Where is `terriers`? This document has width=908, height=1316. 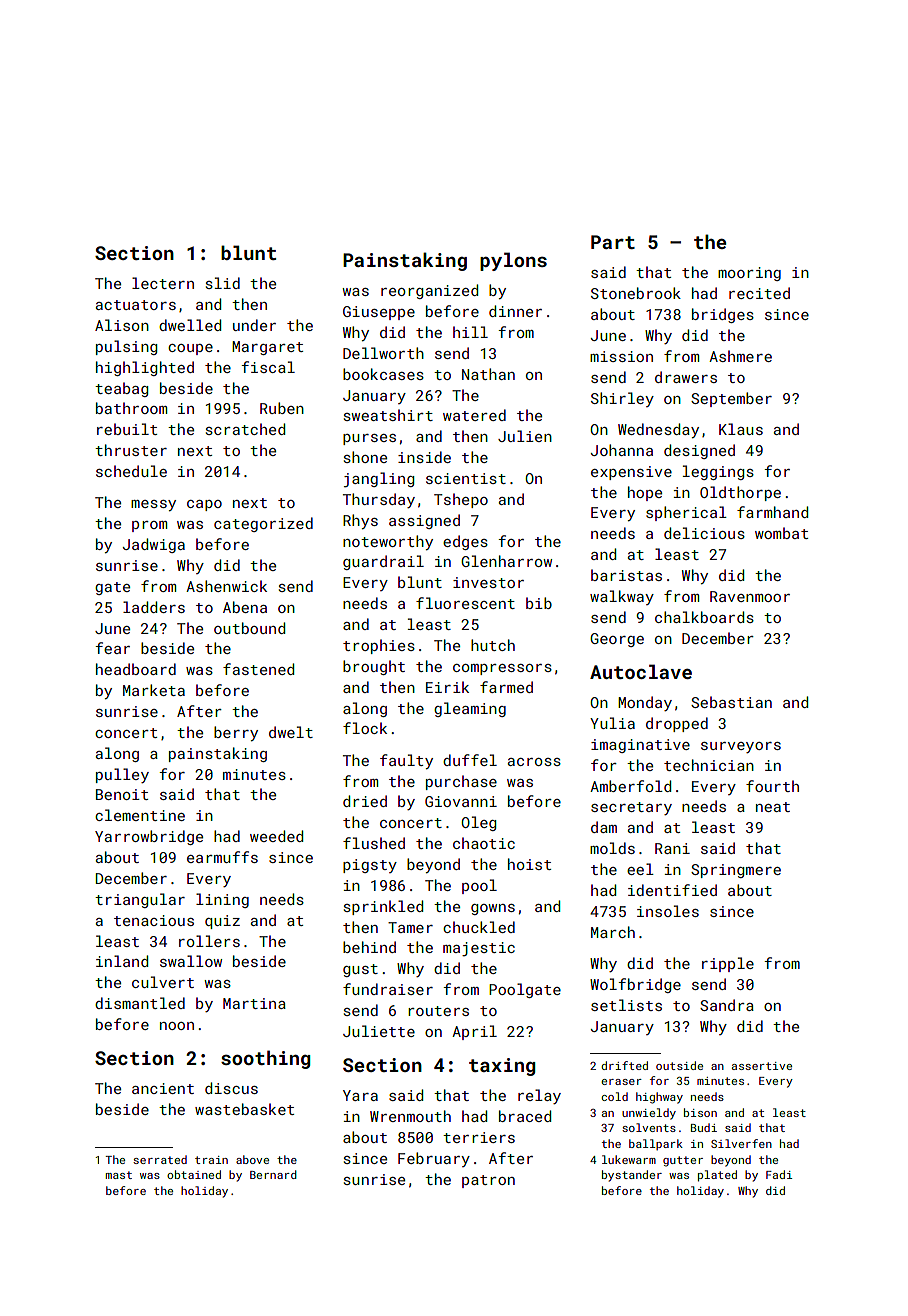
terriers is located at coordinates (479, 1137).
